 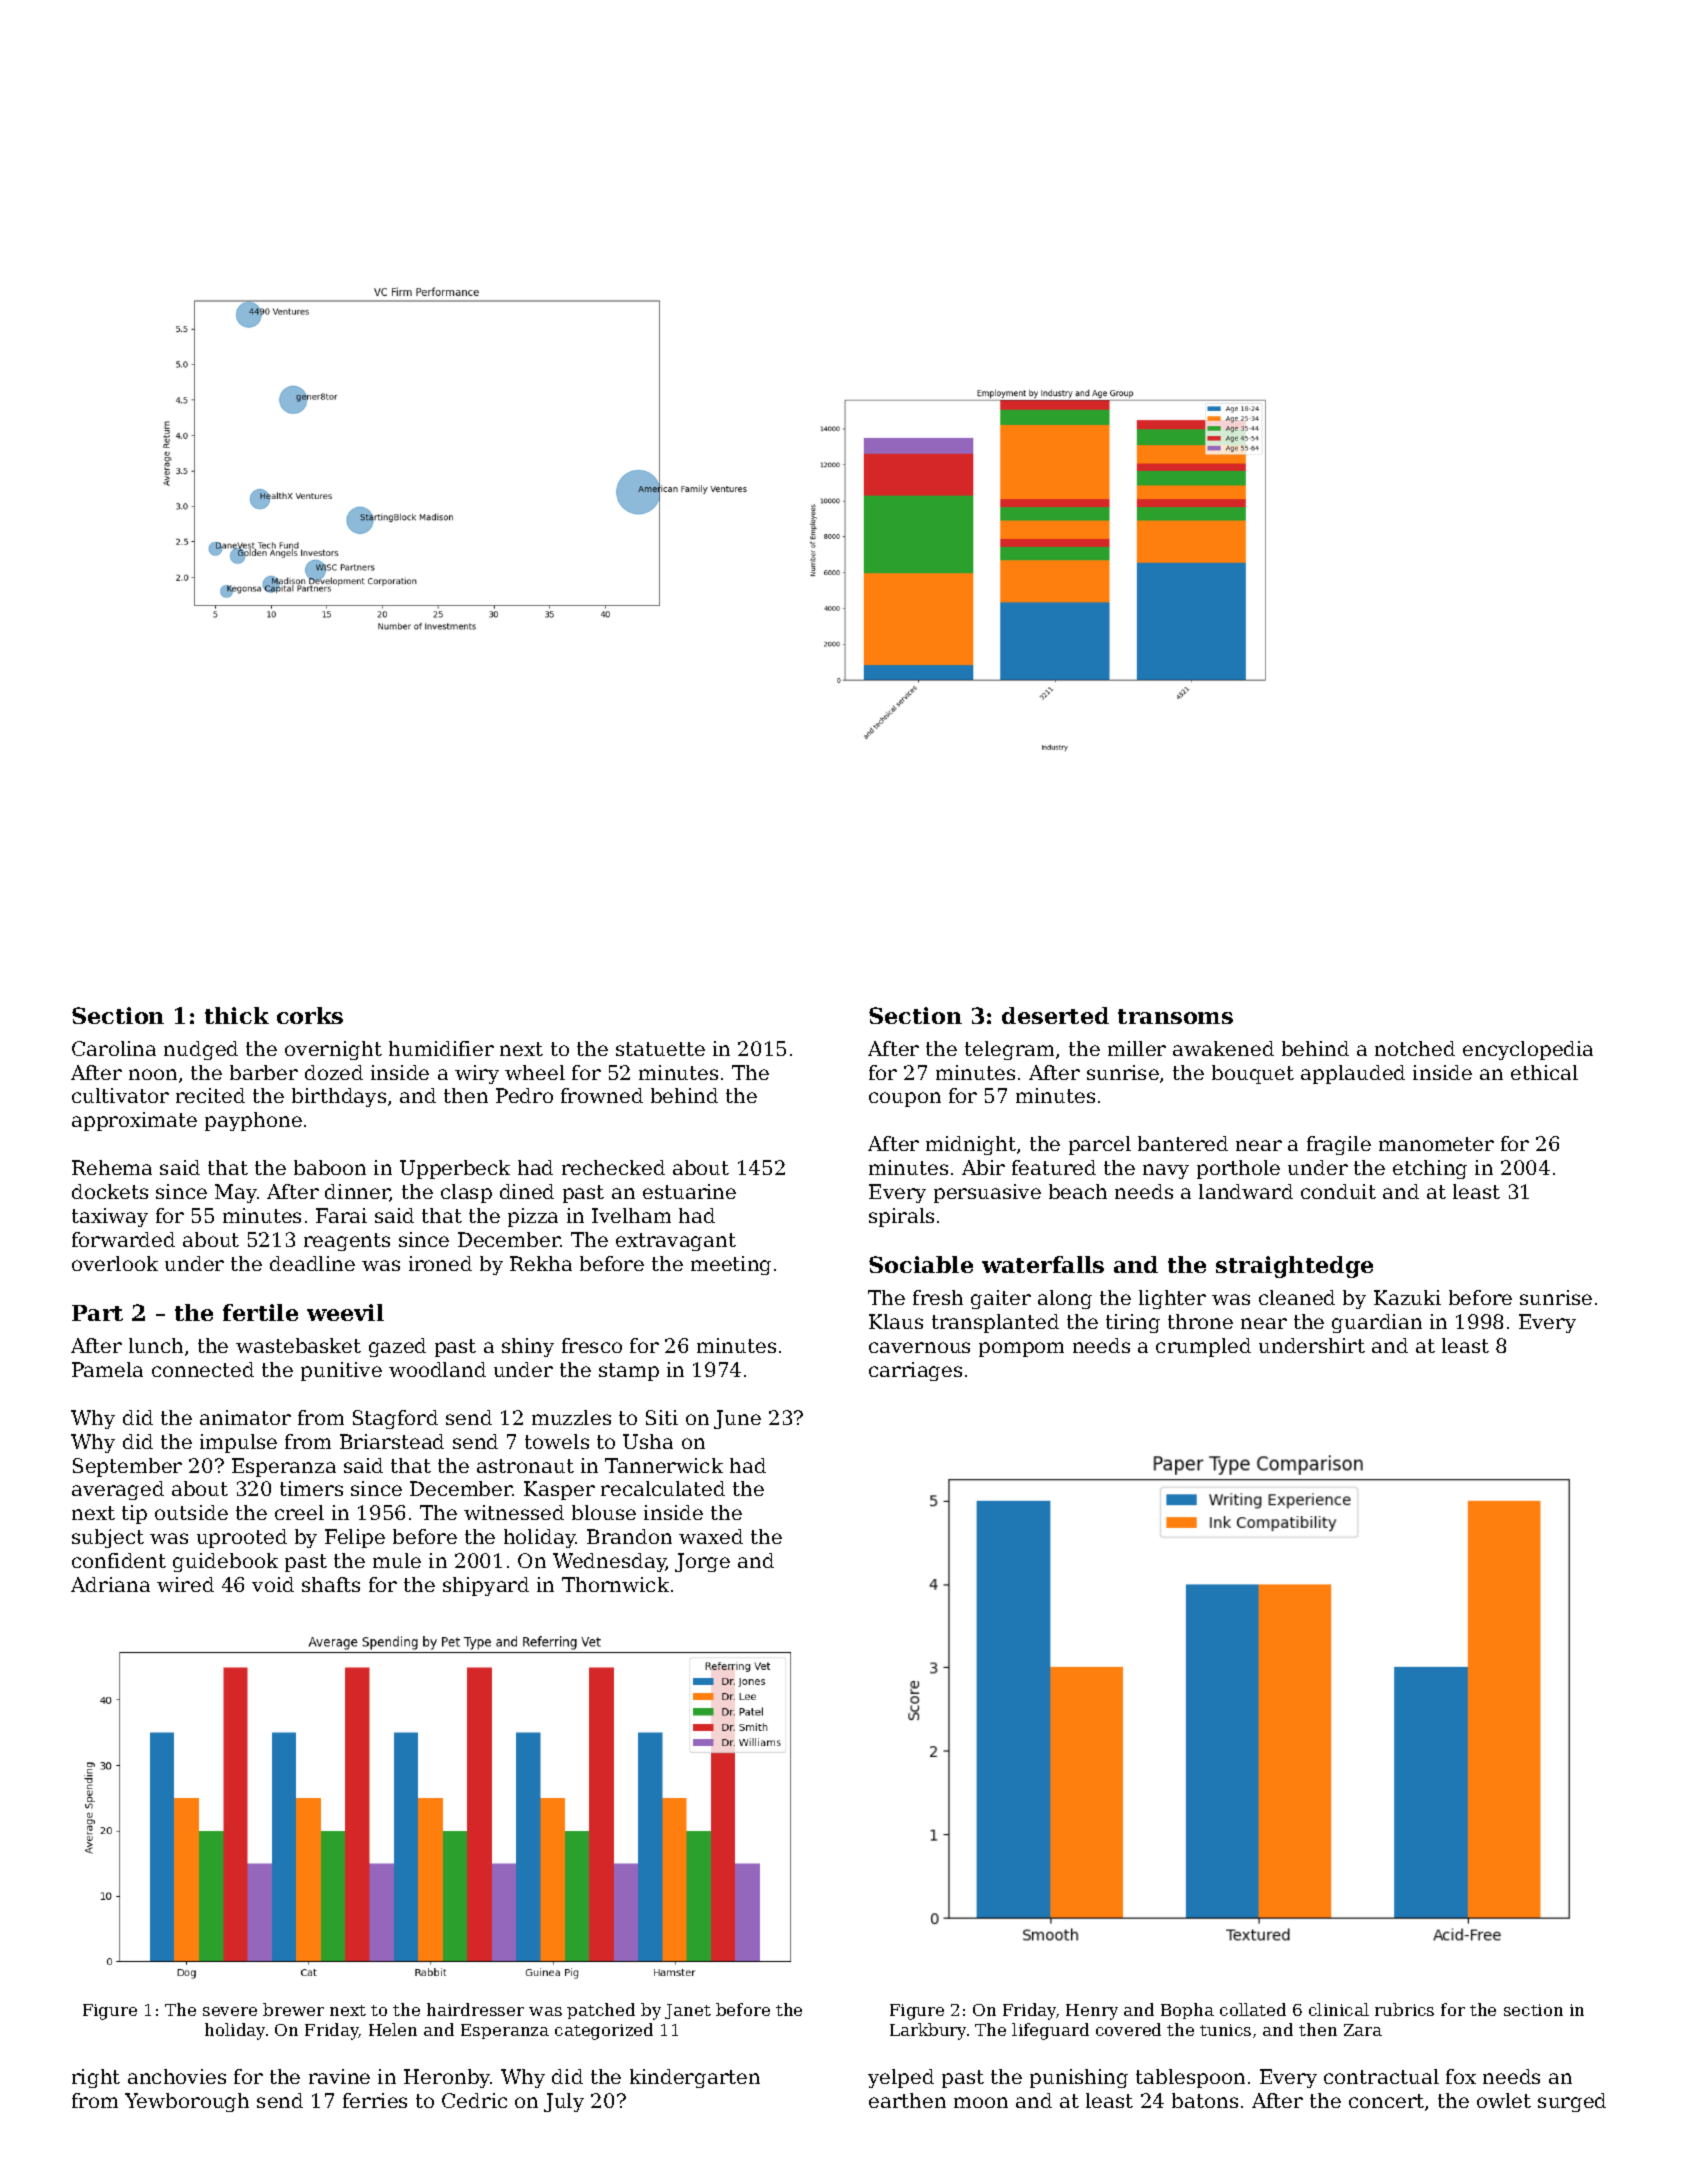 I want to click on manometer, so click(x=1436, y=1144).
